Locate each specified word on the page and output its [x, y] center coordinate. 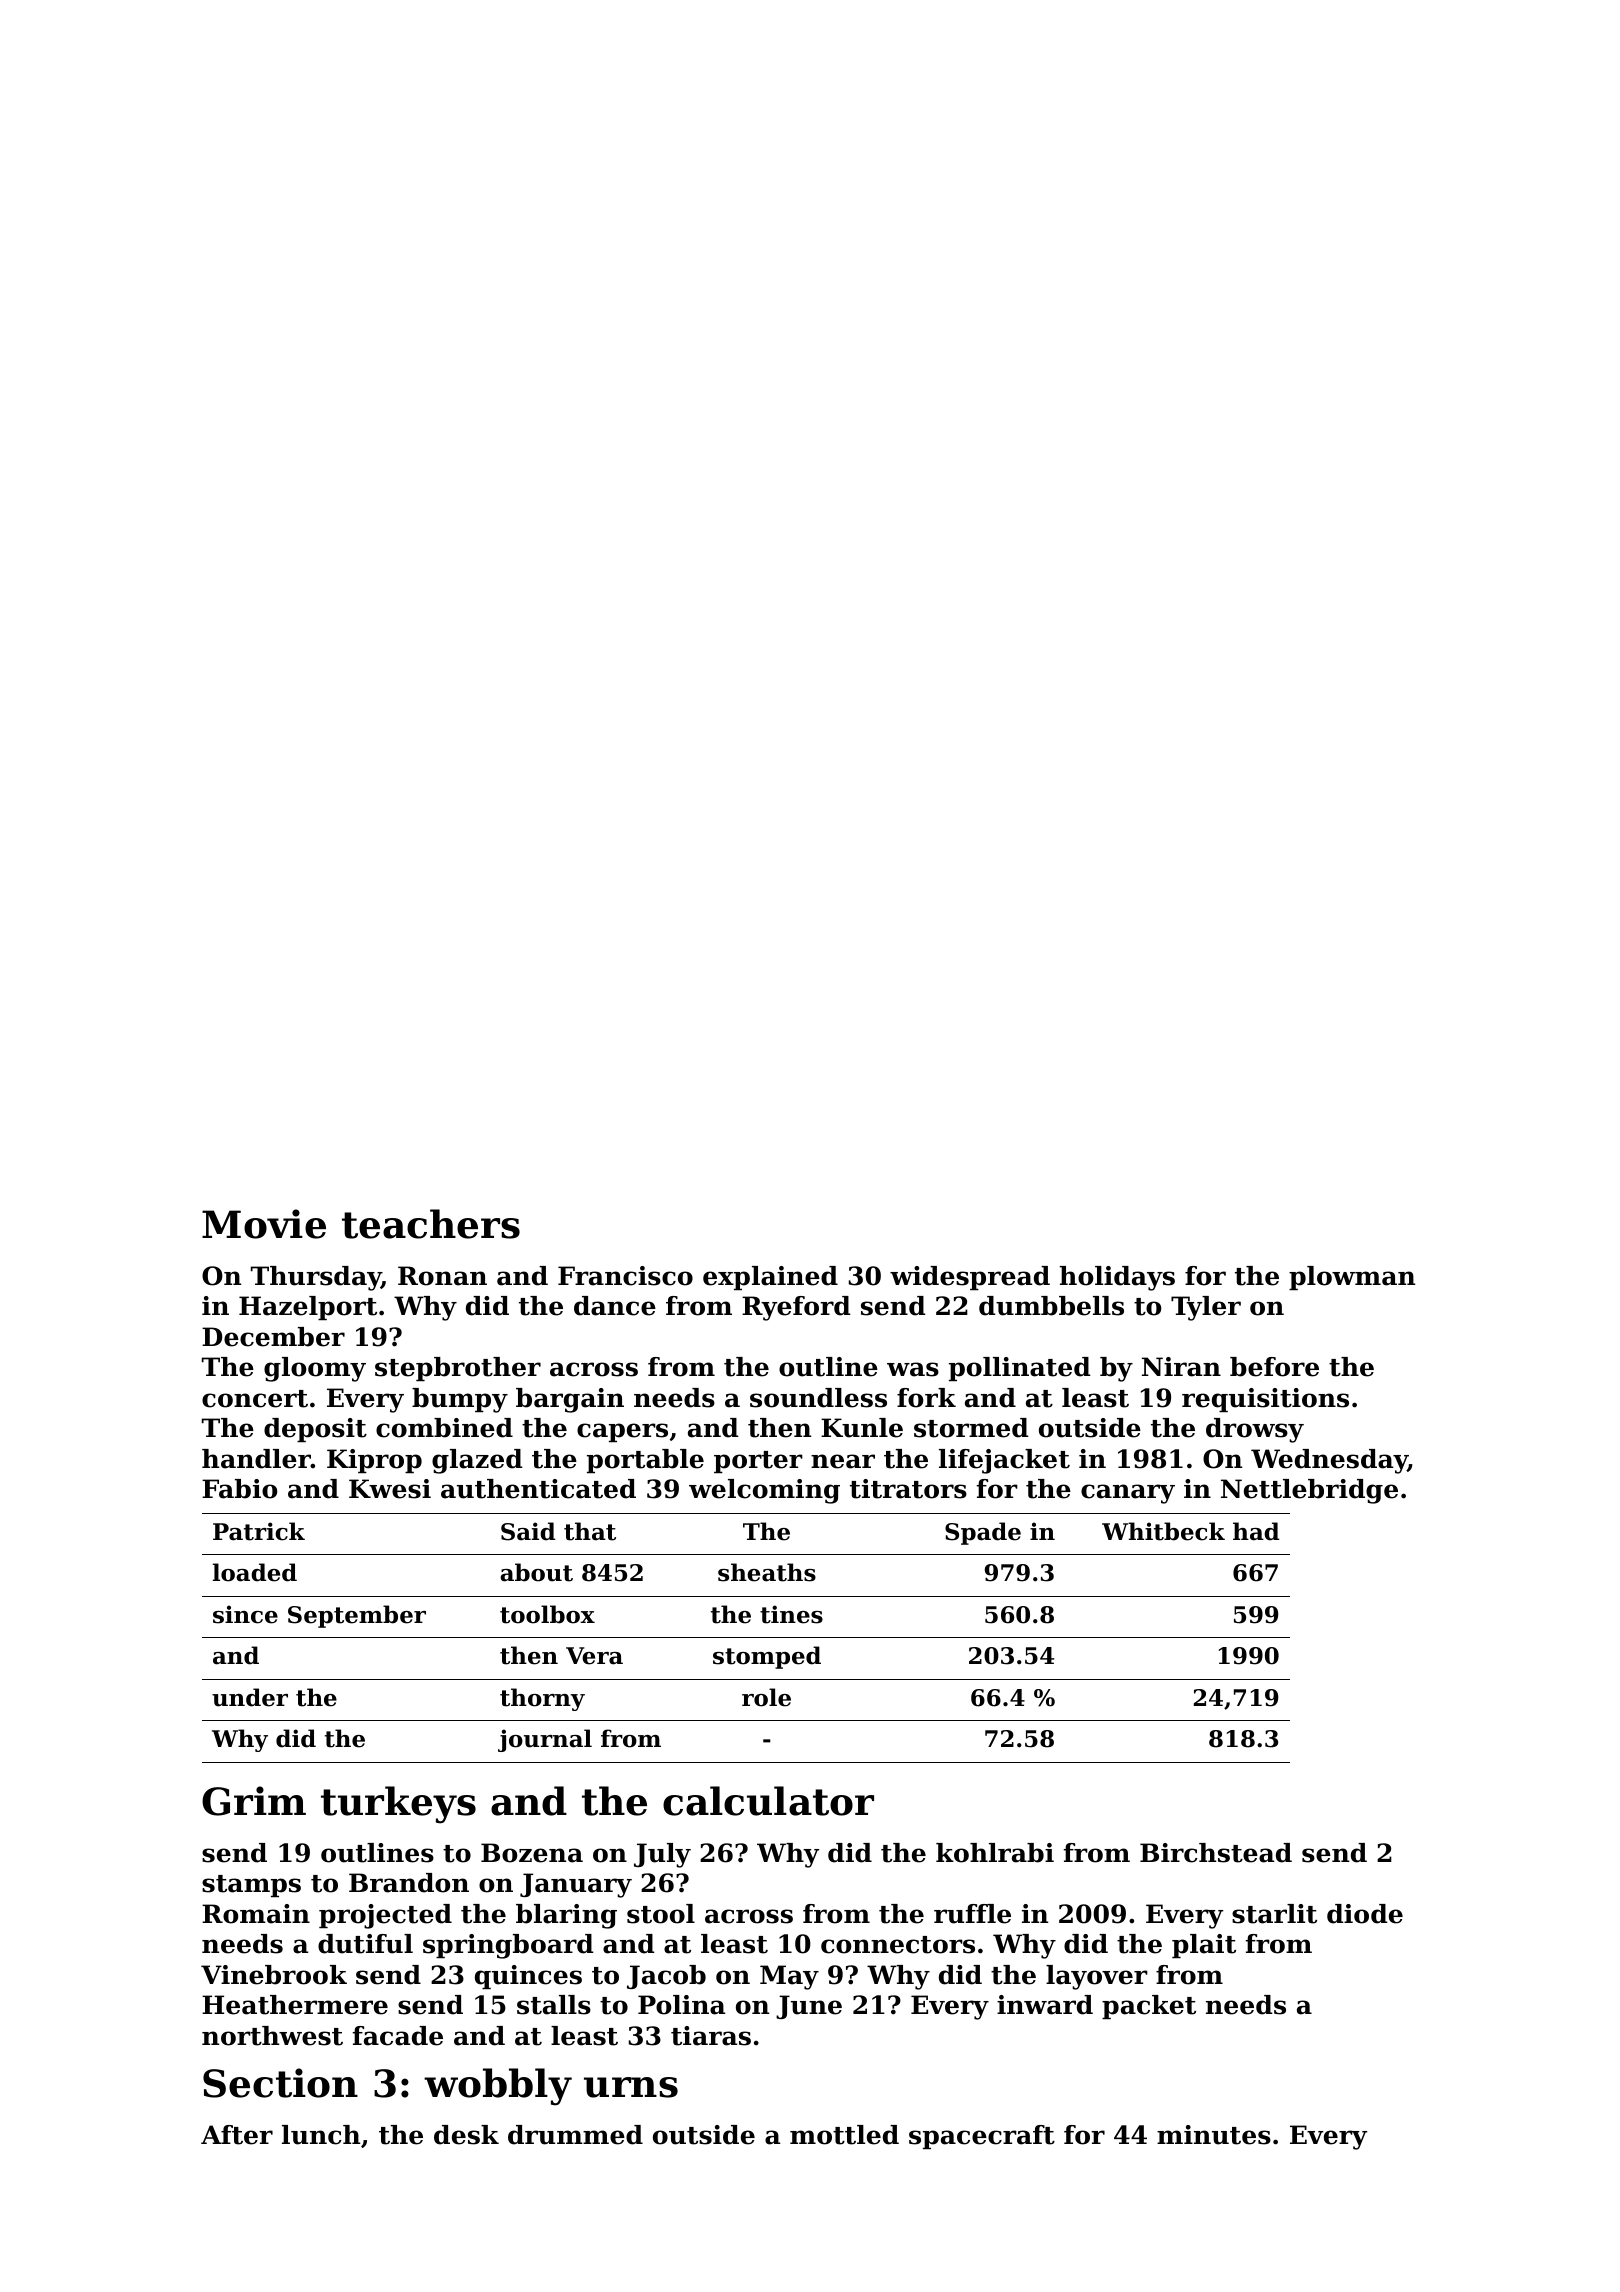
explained [770, 1278]
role [766, 1697]
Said [528, 1531]
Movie [264, 1224]
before [1274, 1367]
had [1256, 1531]
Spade [983, 1533]
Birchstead [1216, 1853]
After [237, 2135]
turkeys [398, 1805]
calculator [768, 1801]
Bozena [532, 1853]
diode [1365, 1914]
